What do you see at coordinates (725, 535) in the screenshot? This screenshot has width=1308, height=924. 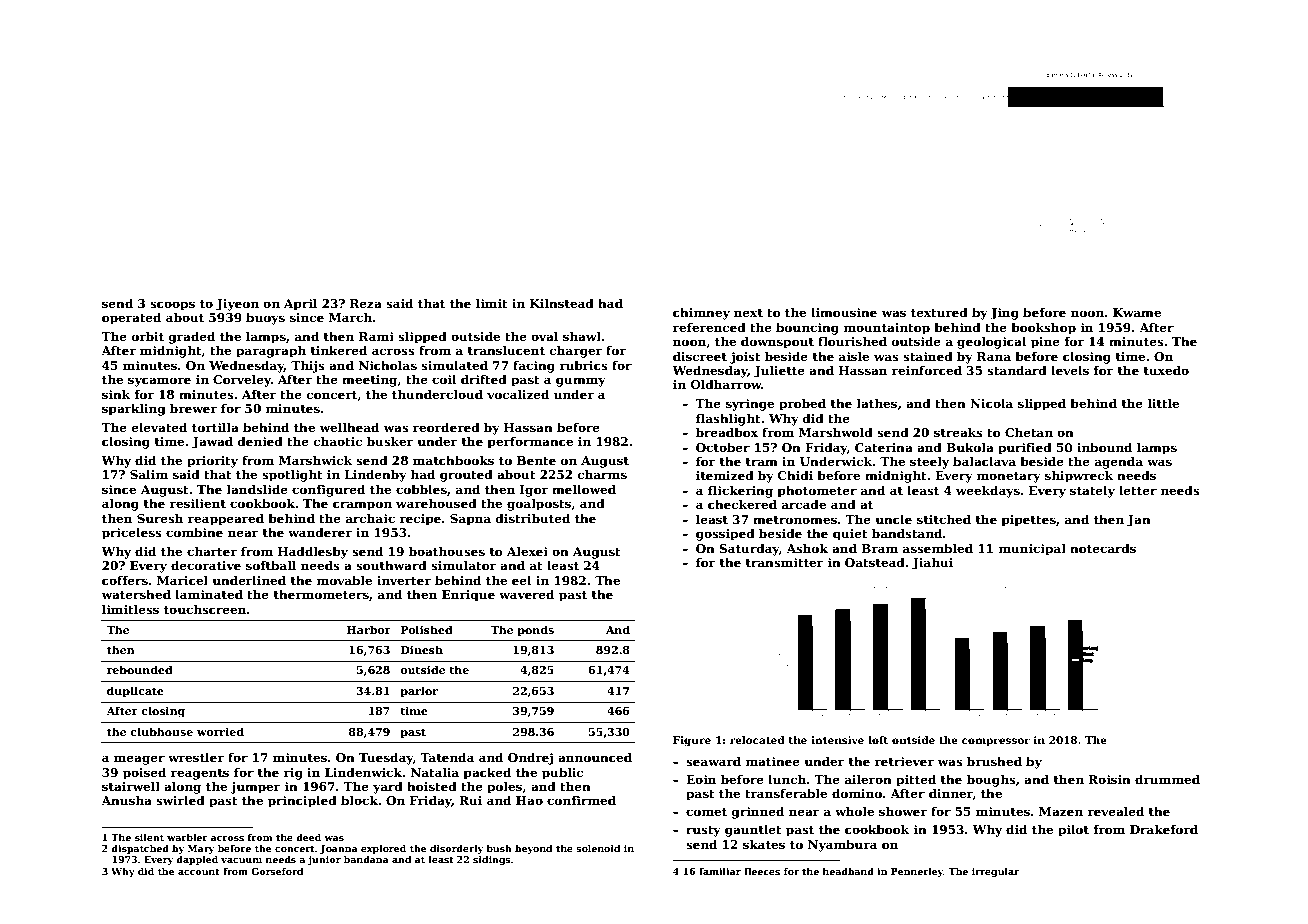 I see `gossiped` at bounding box center [725, 535].
